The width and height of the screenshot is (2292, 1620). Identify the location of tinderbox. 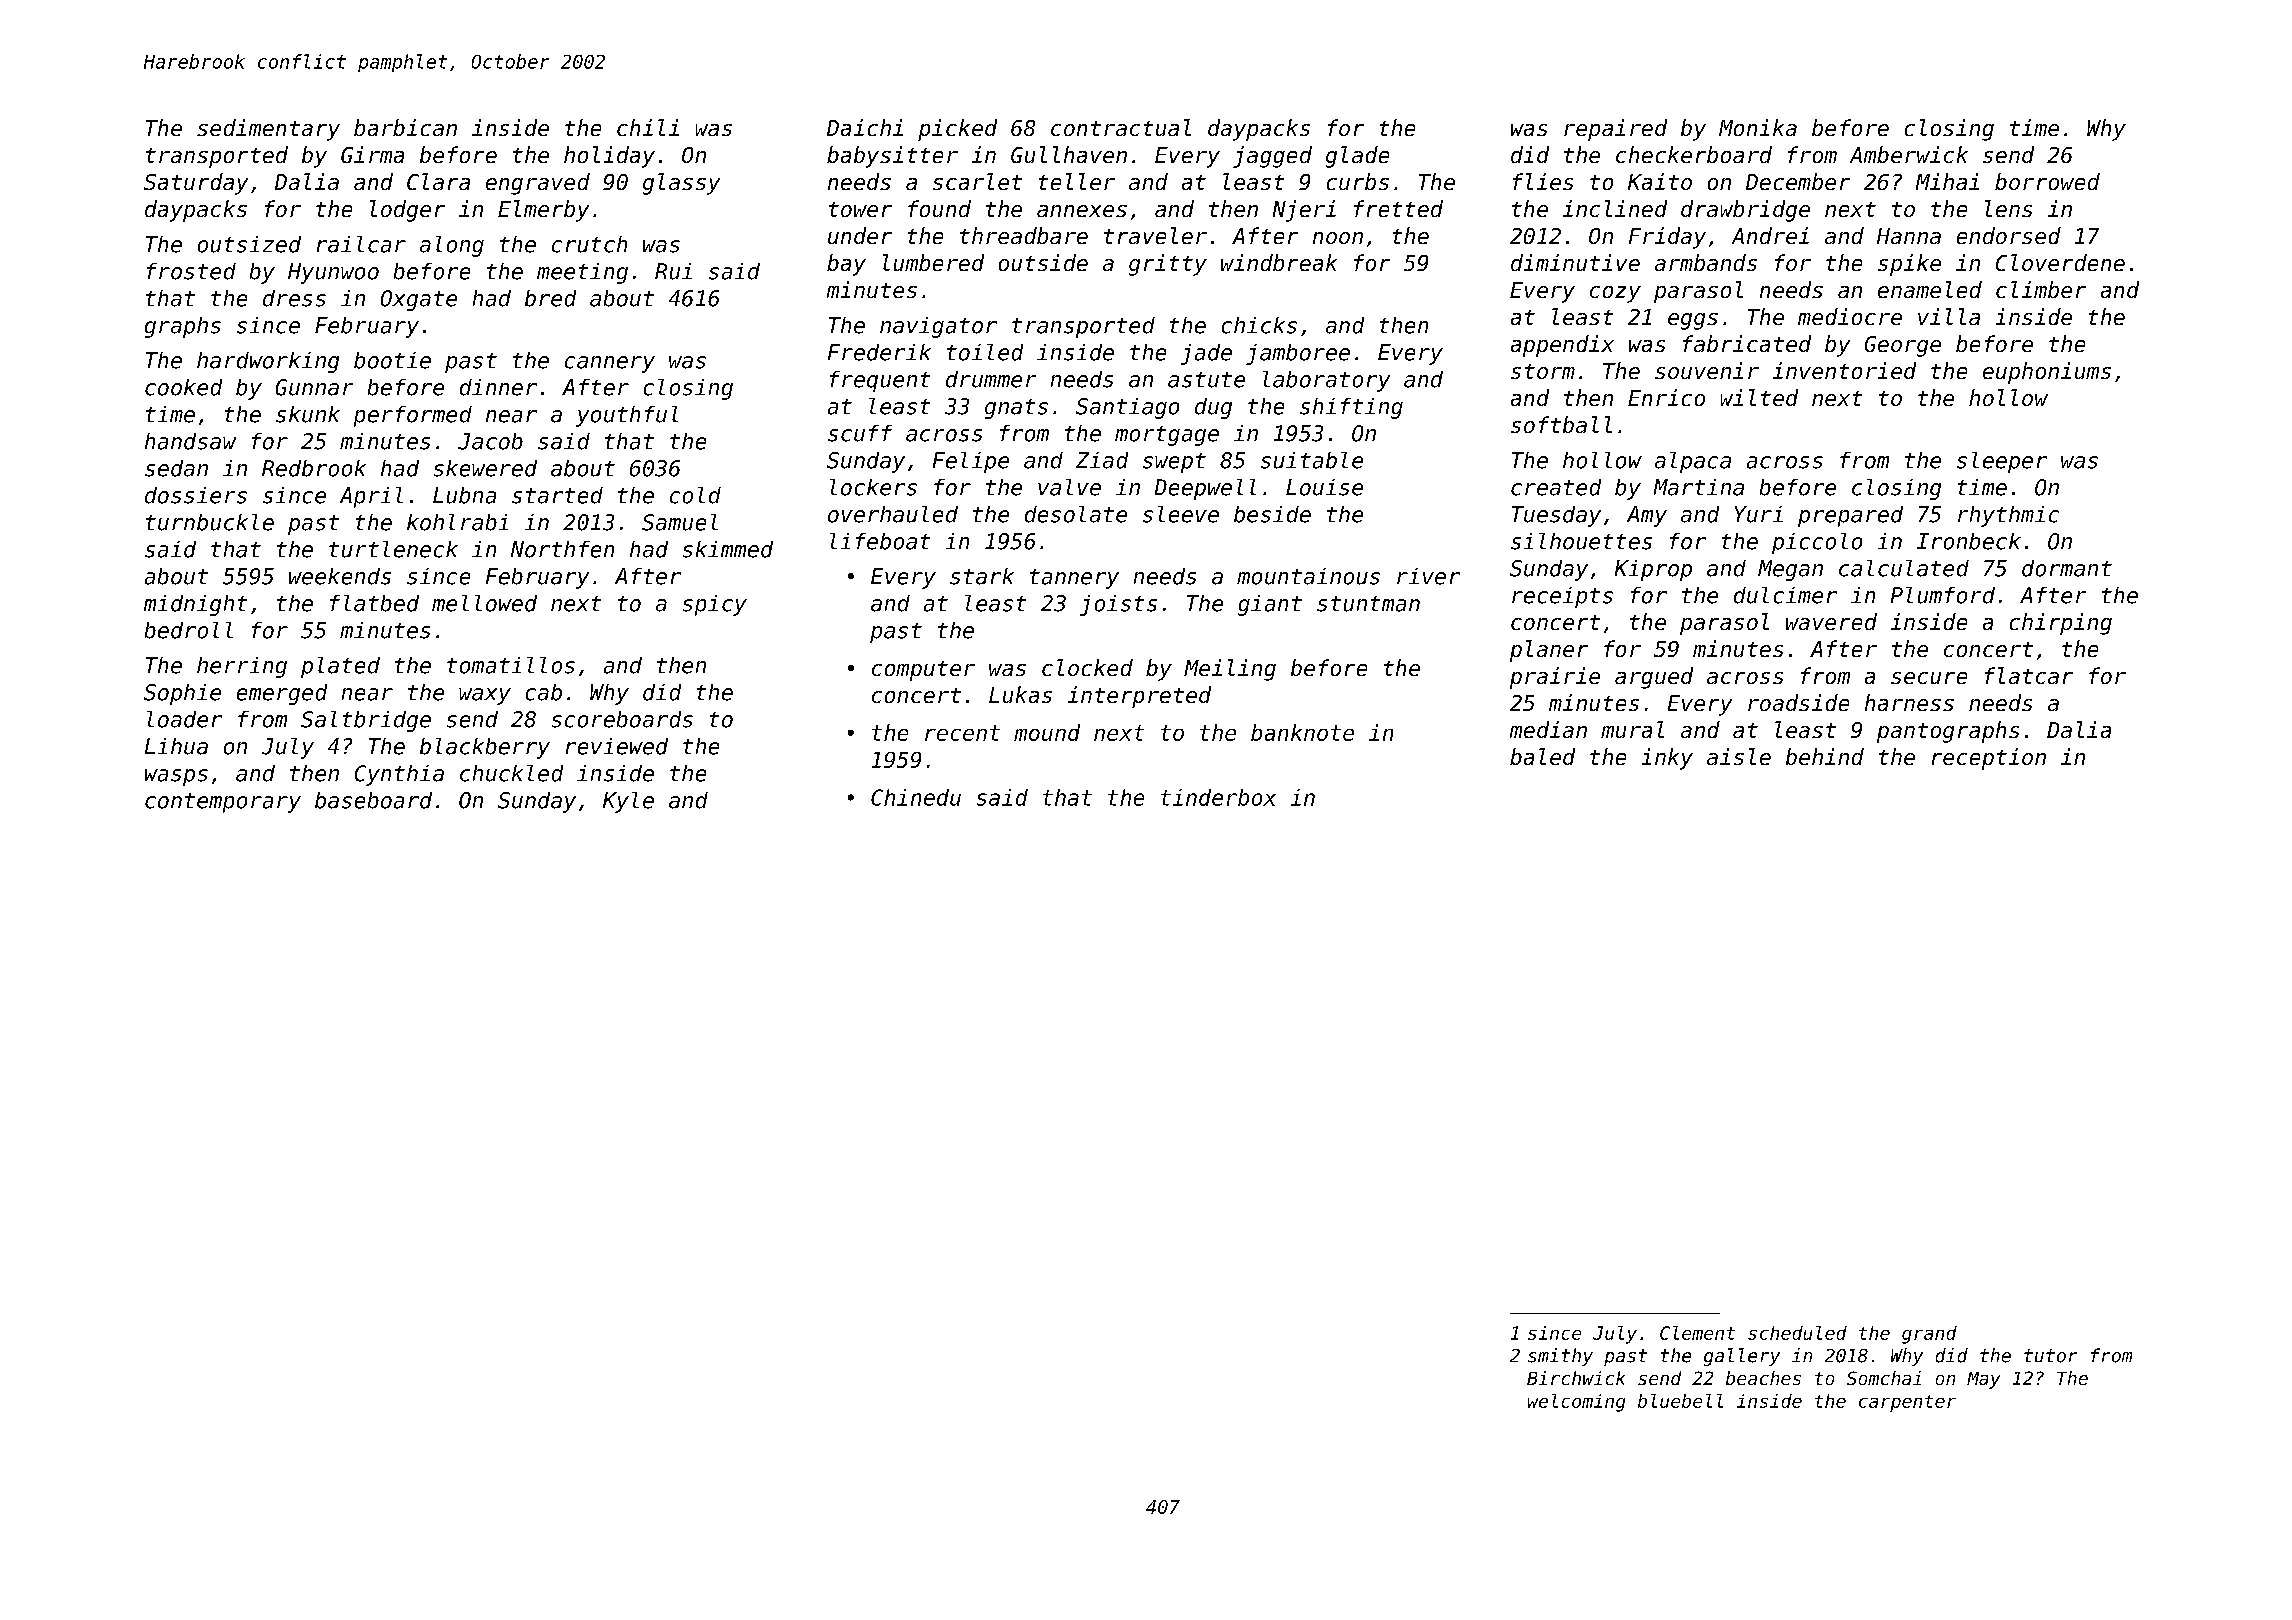
(1218, 797).
